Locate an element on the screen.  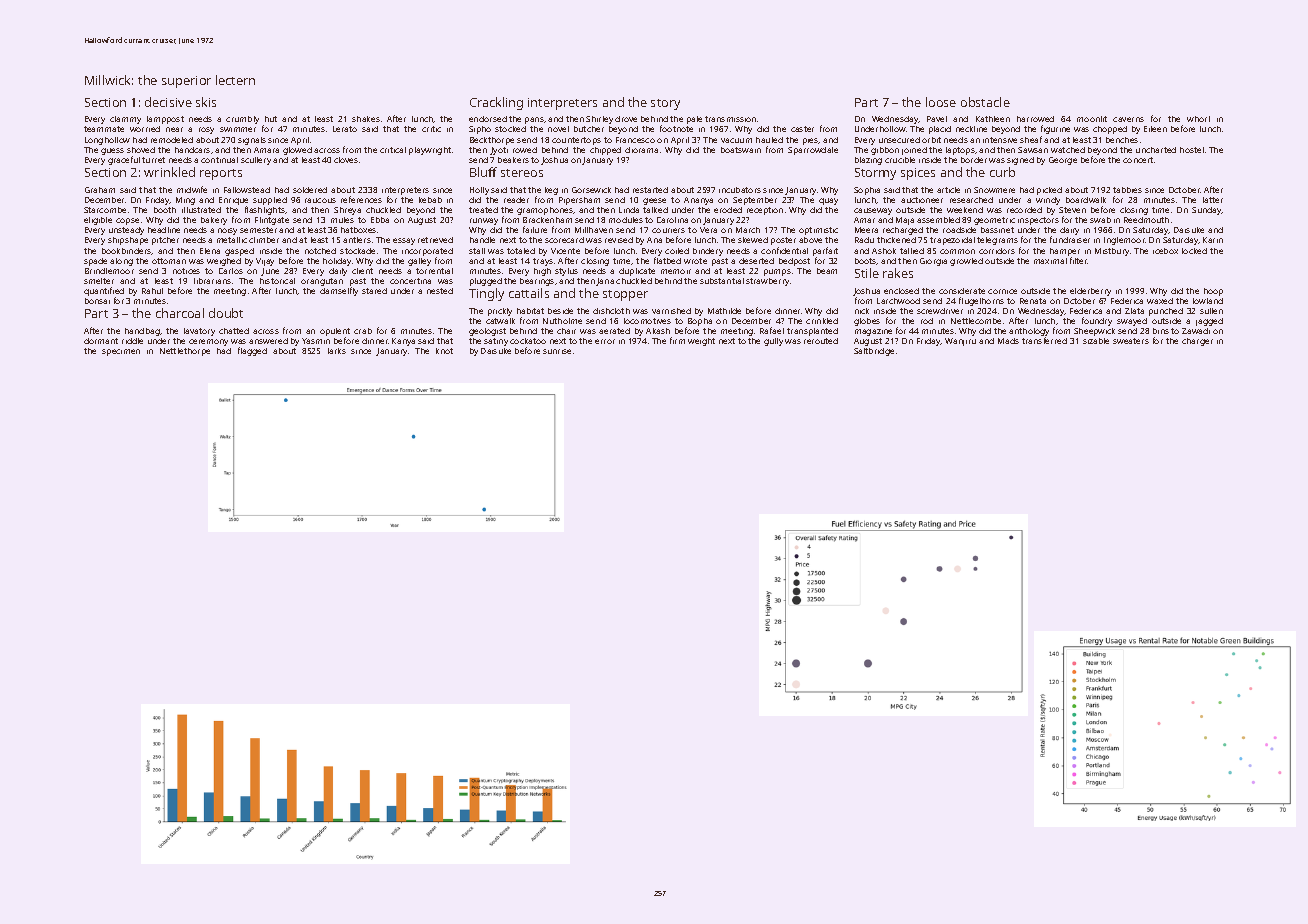
Enrique is located at coordinates (233, 201).
